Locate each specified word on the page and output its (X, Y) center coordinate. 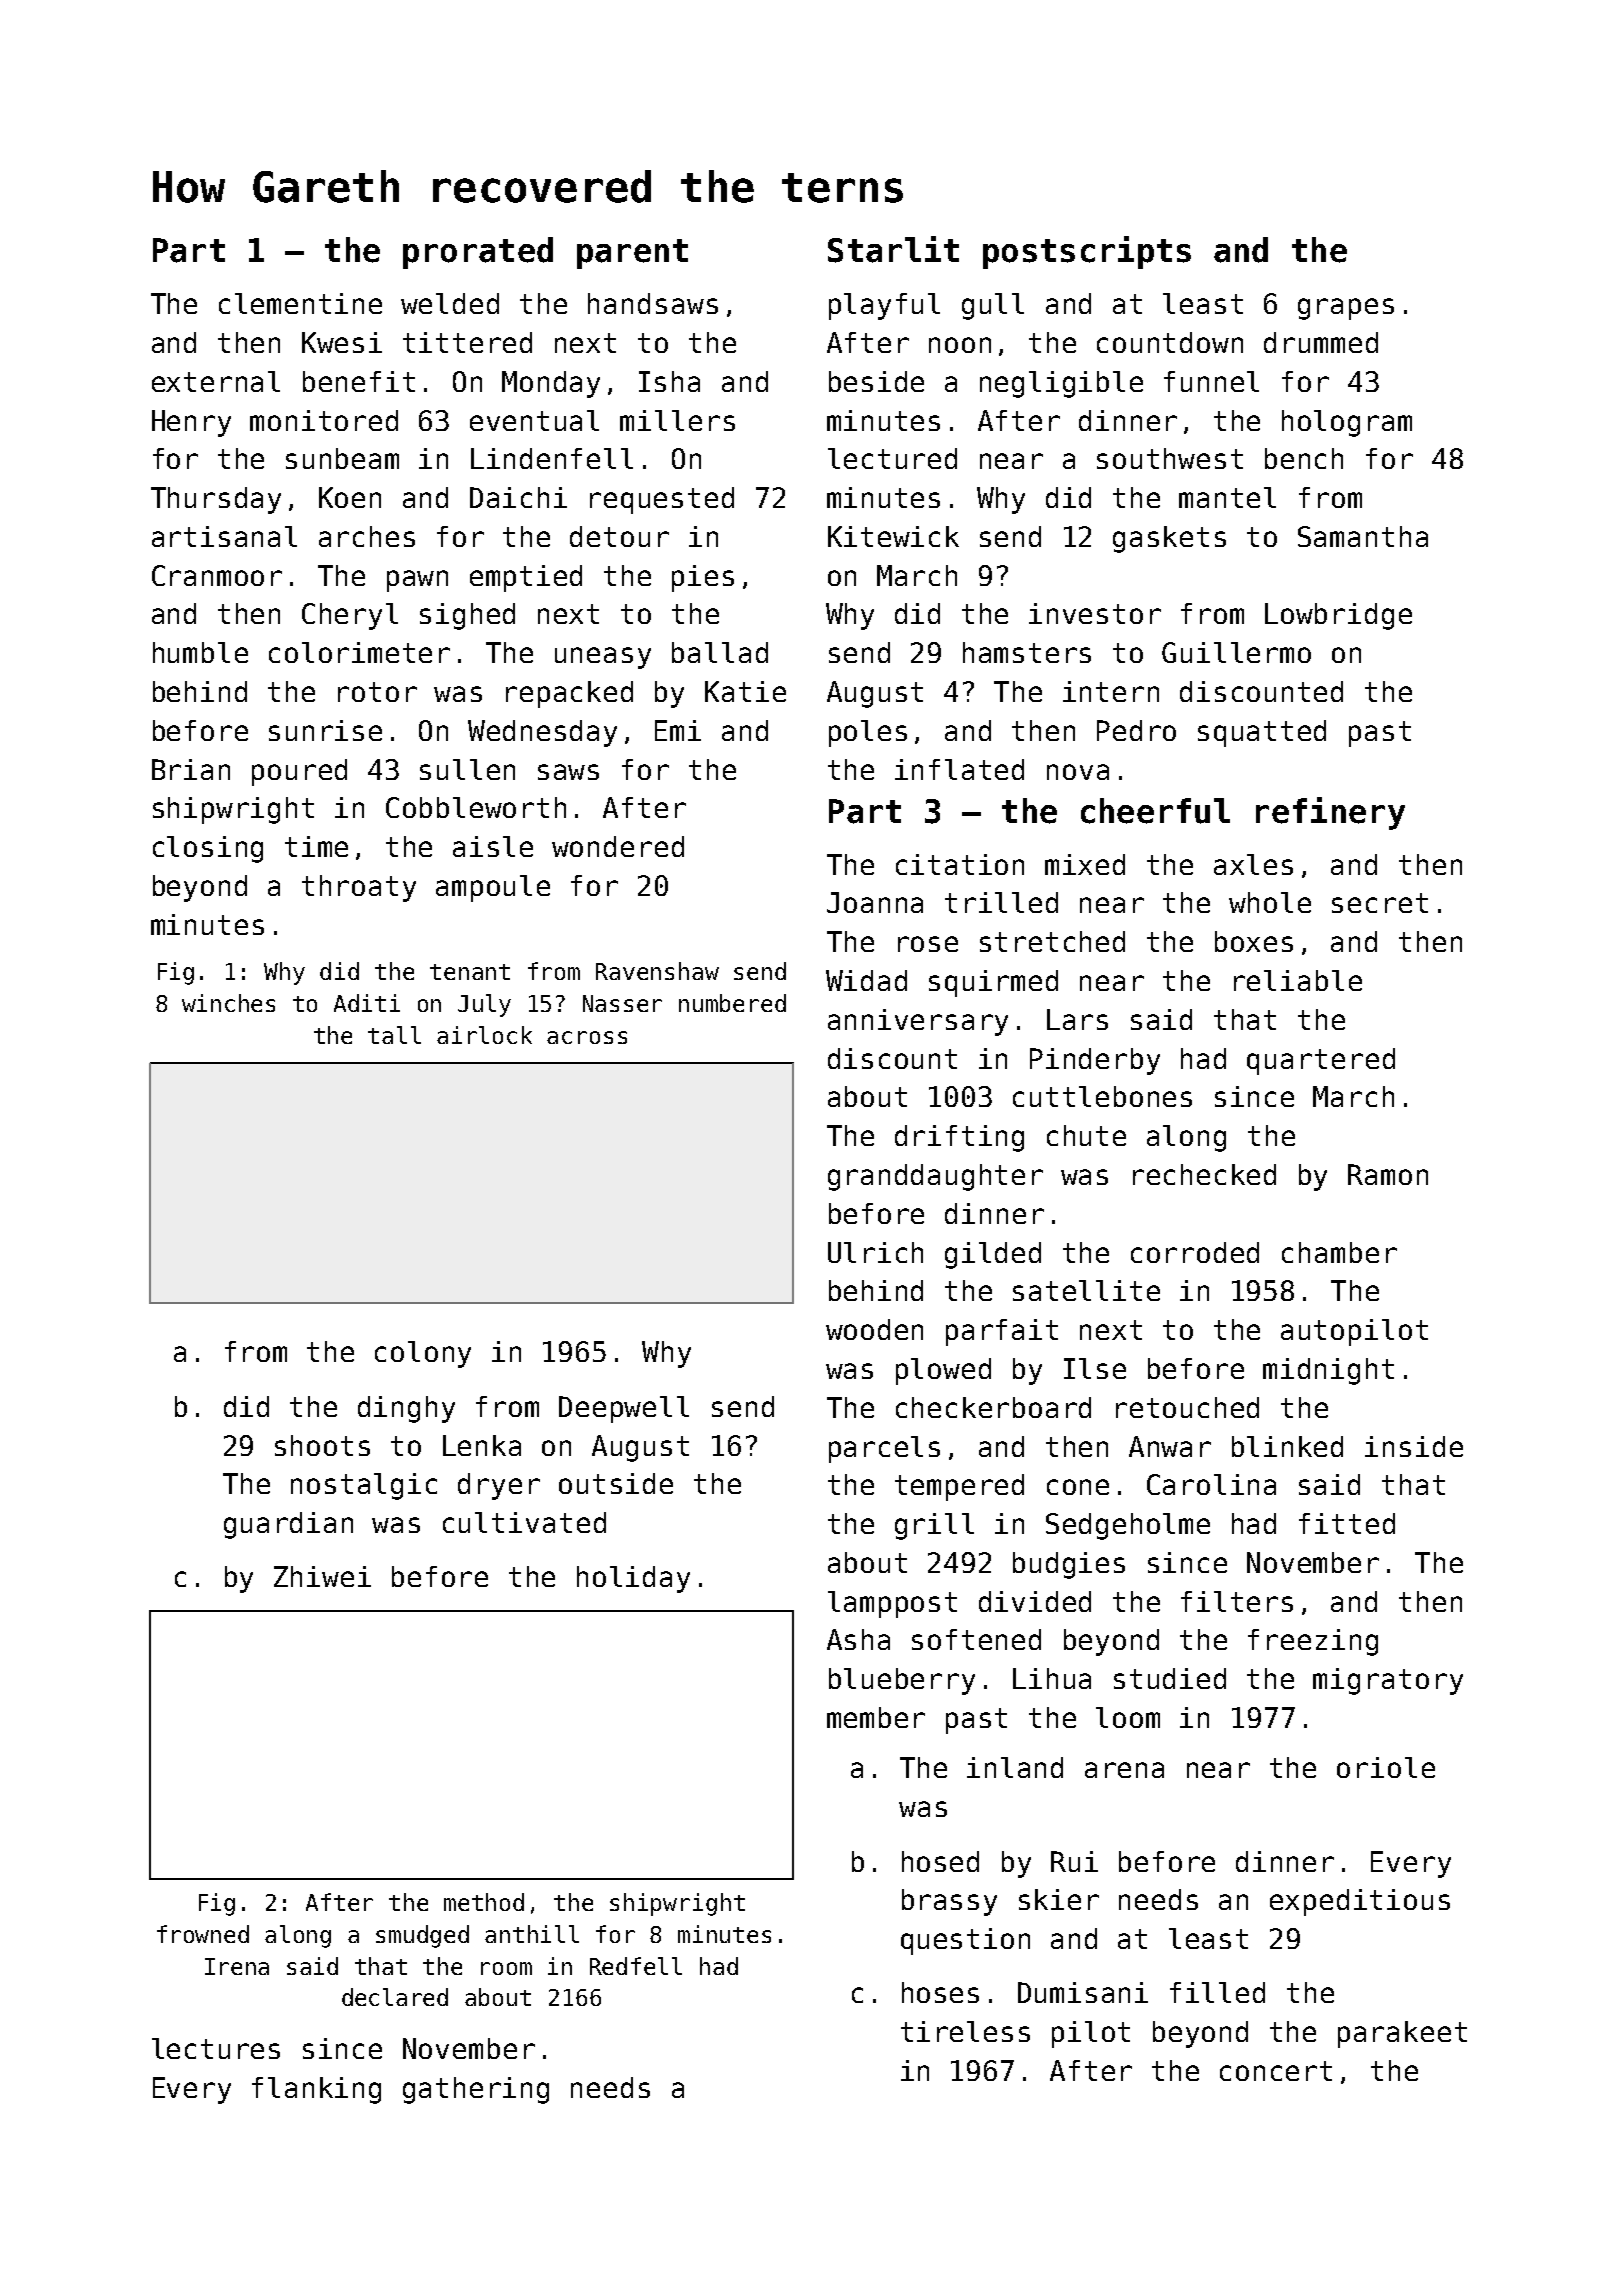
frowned (203, 1934)
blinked (1287, 1446)
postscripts (1087, 252)
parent (632, 254)
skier (1059, 1899)
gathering (476, 2090)
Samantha (1363, 536)
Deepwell (624, 1409)
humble (200, 652)
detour (619, 536)
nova (1078, 772)
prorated (478, 253)
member (876, 1717)
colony (423, 1354)
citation (960, 864)
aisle (493, 846)
